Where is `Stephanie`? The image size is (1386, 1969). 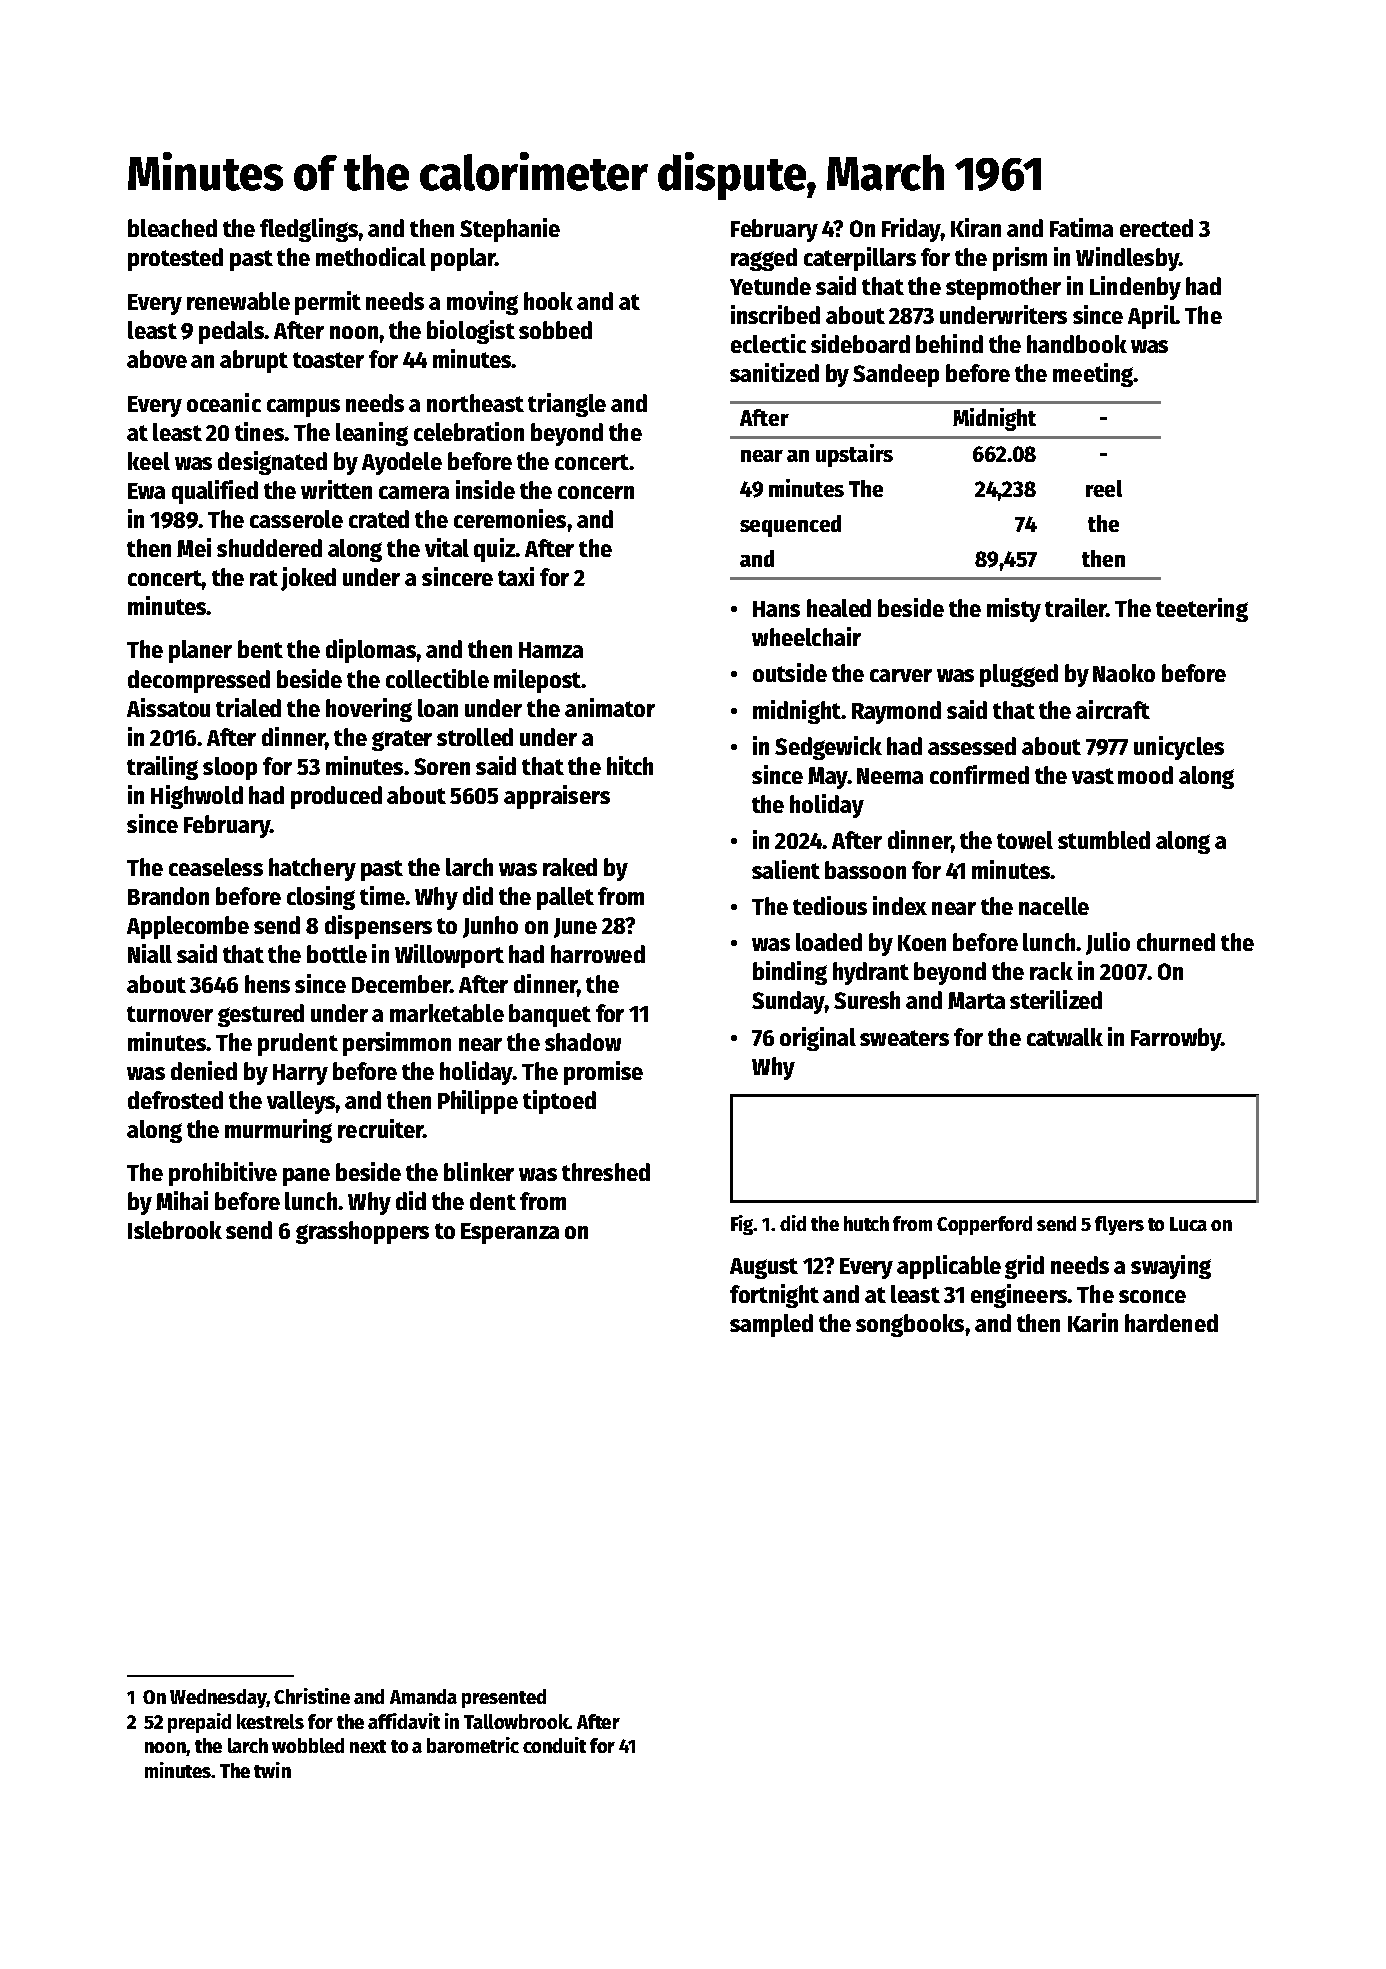 Stephanie is located at coordinates (510, 230).
